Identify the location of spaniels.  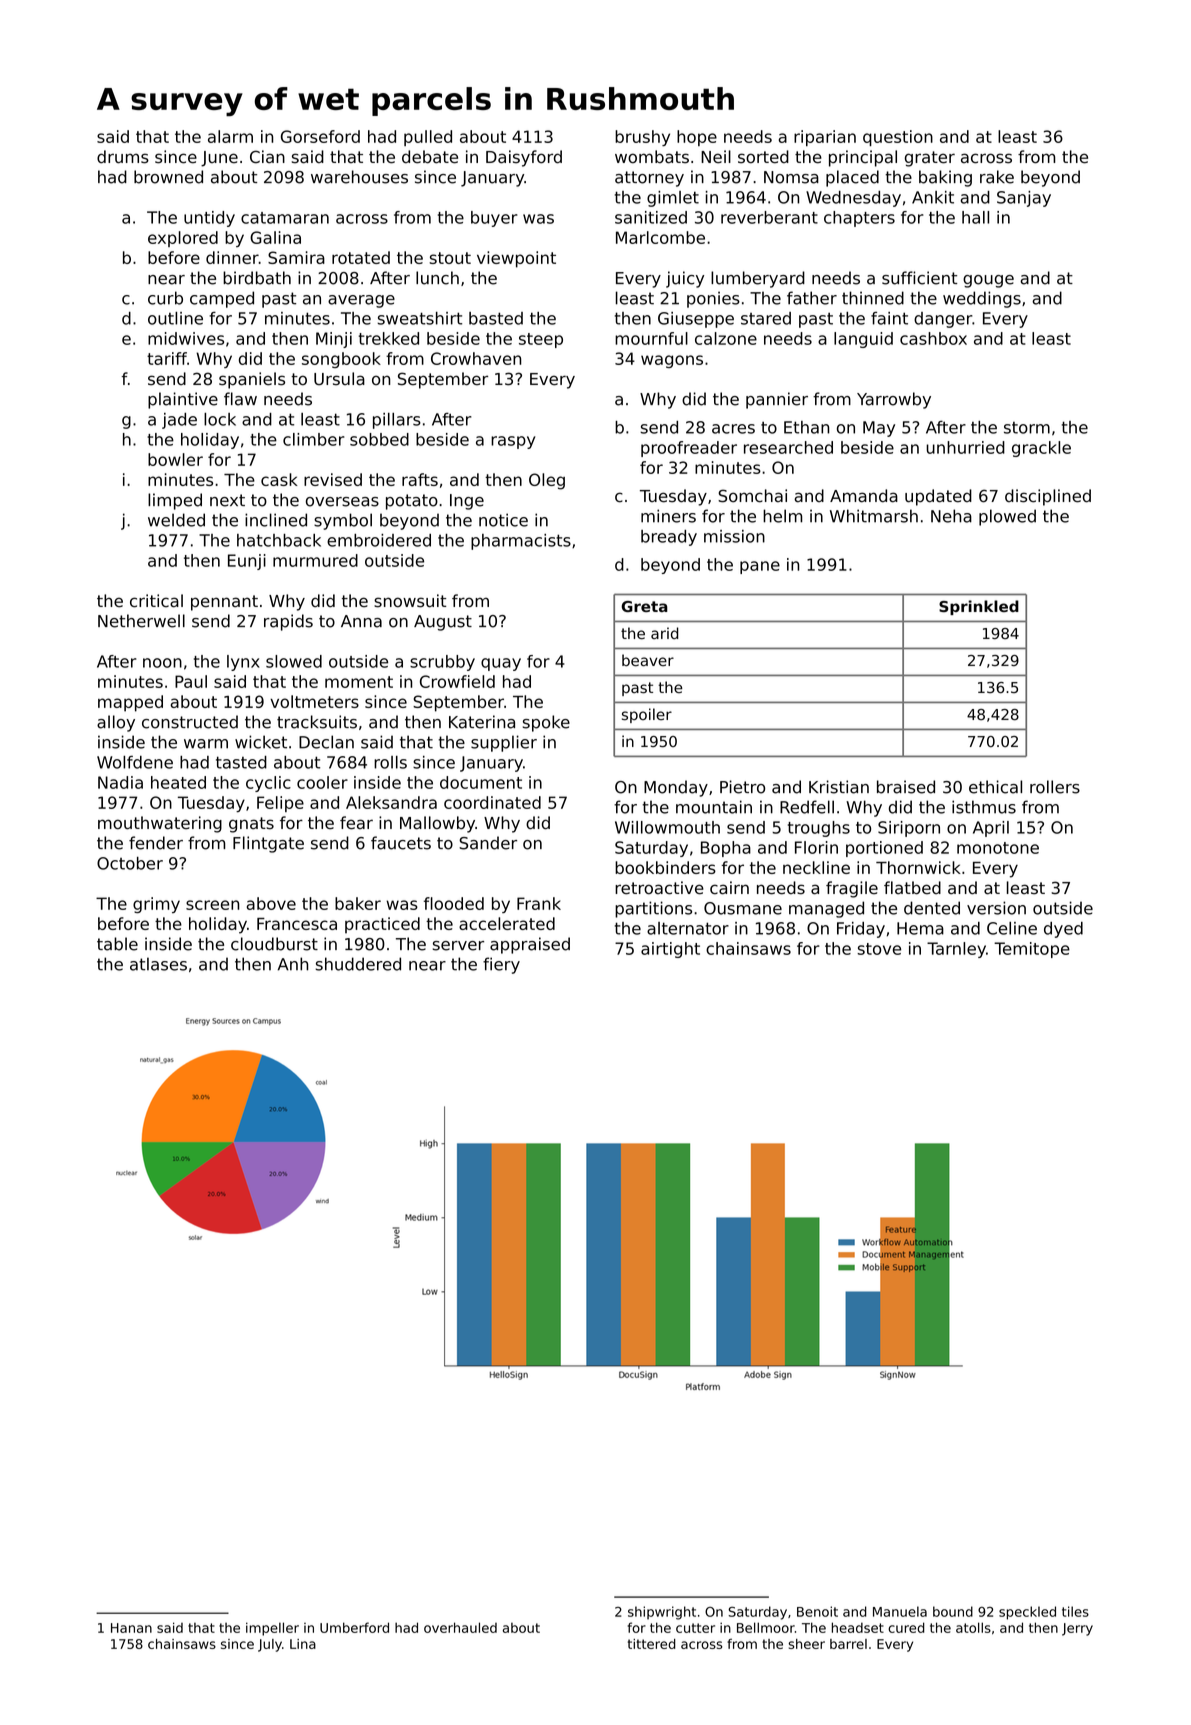
(252, 380).
